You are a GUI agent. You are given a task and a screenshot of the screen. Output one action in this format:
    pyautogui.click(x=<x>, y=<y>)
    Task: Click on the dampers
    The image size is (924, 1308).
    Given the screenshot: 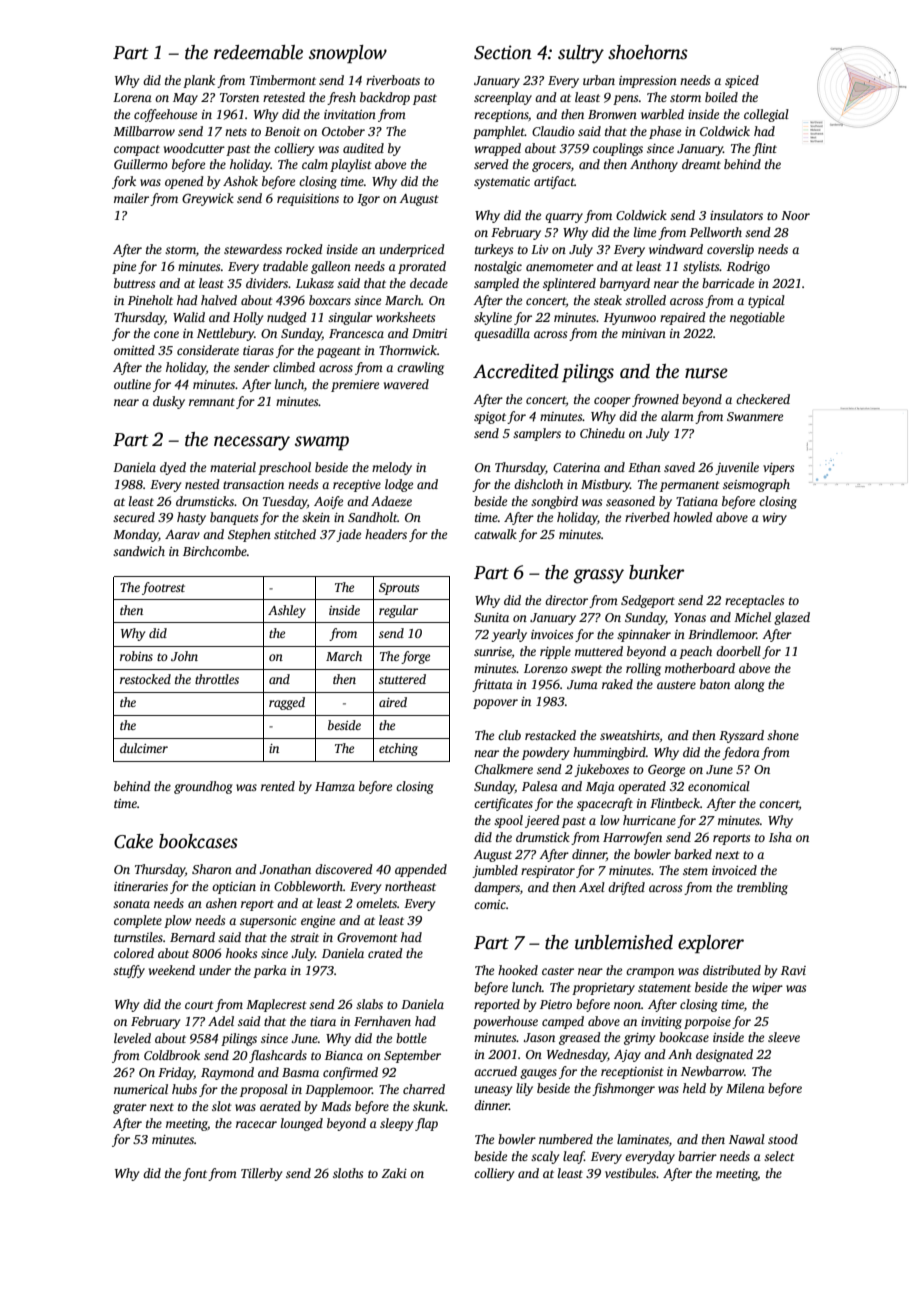 What is the action you would take?
    pyautogui.click(x=497, y=888)
